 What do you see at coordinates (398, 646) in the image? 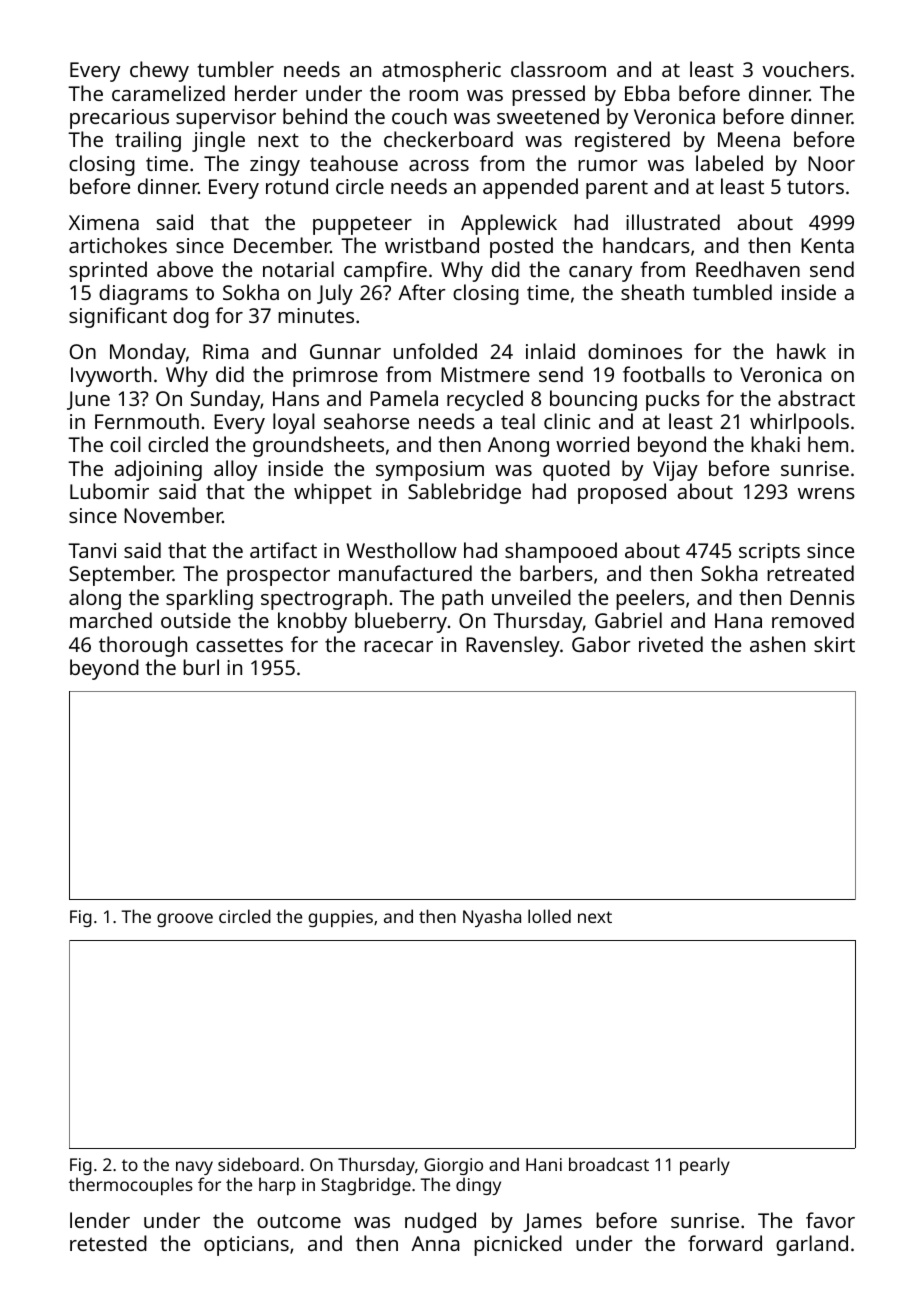
I see `racecar` at bounding box center [398, 646].
